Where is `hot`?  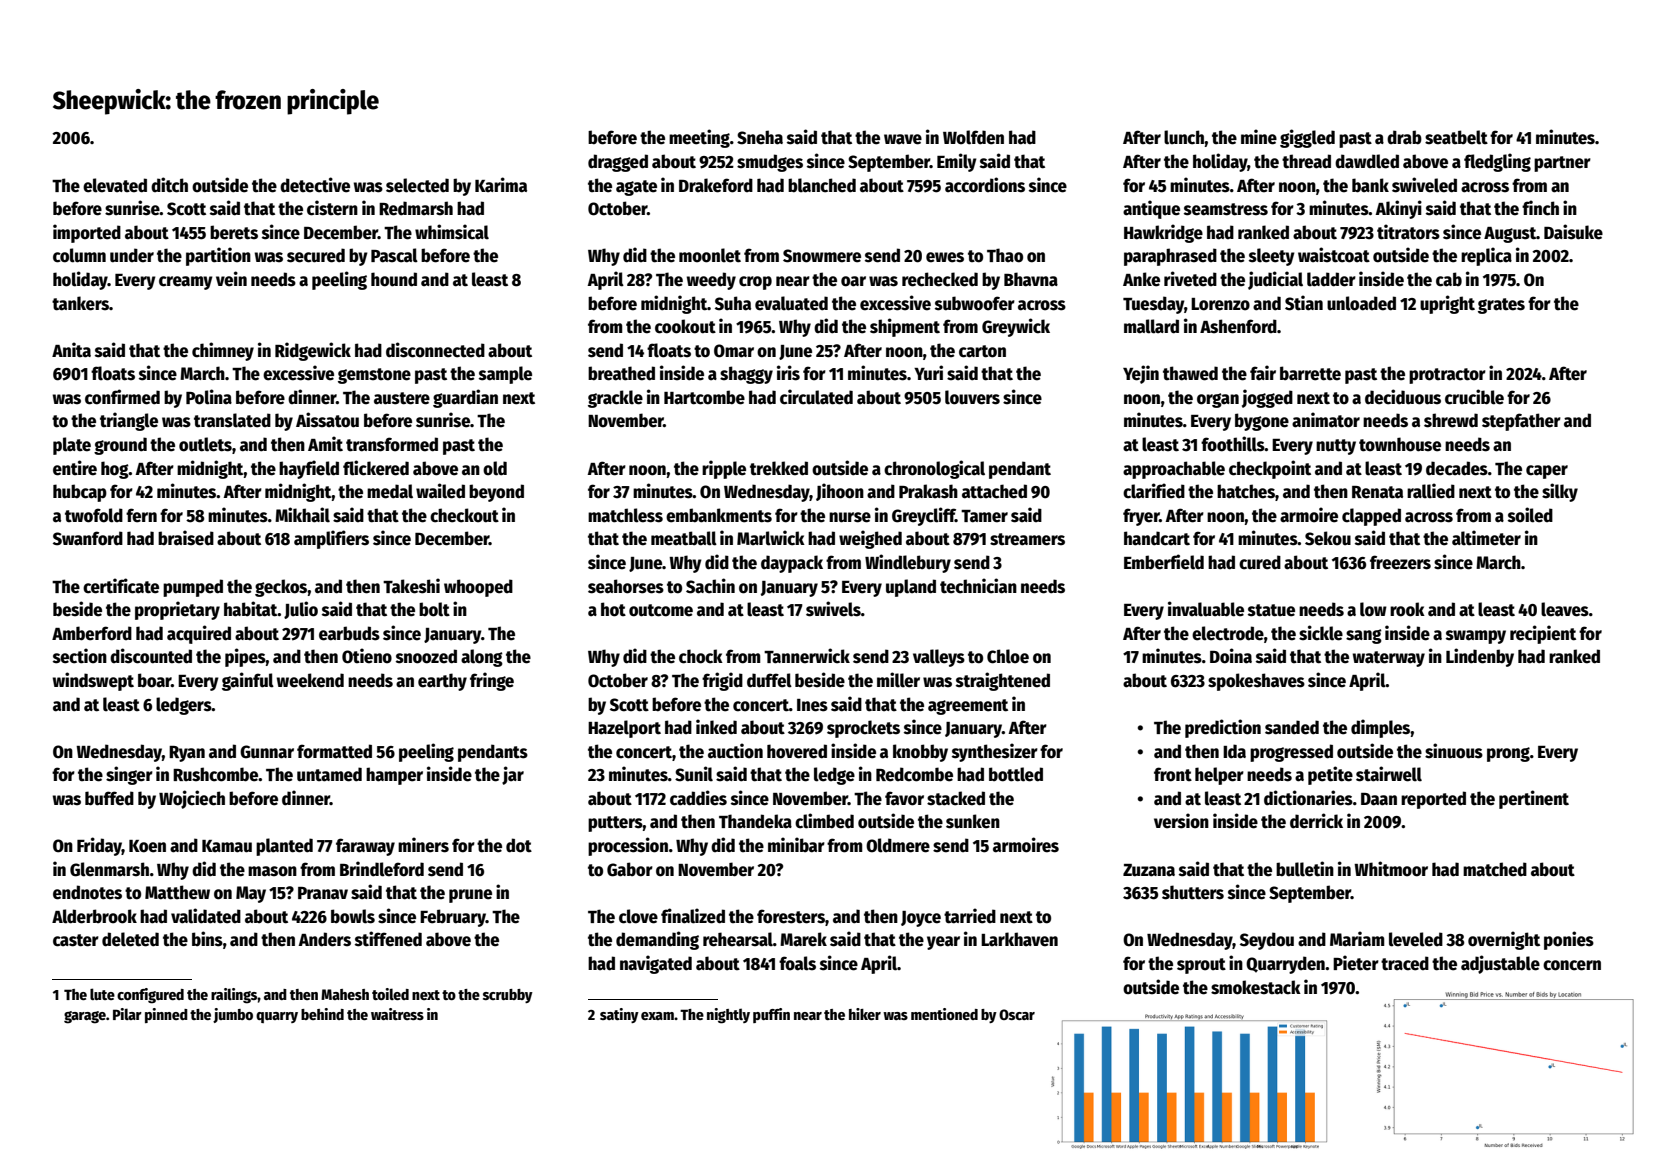
hot is located at coordinates (613, 609).
